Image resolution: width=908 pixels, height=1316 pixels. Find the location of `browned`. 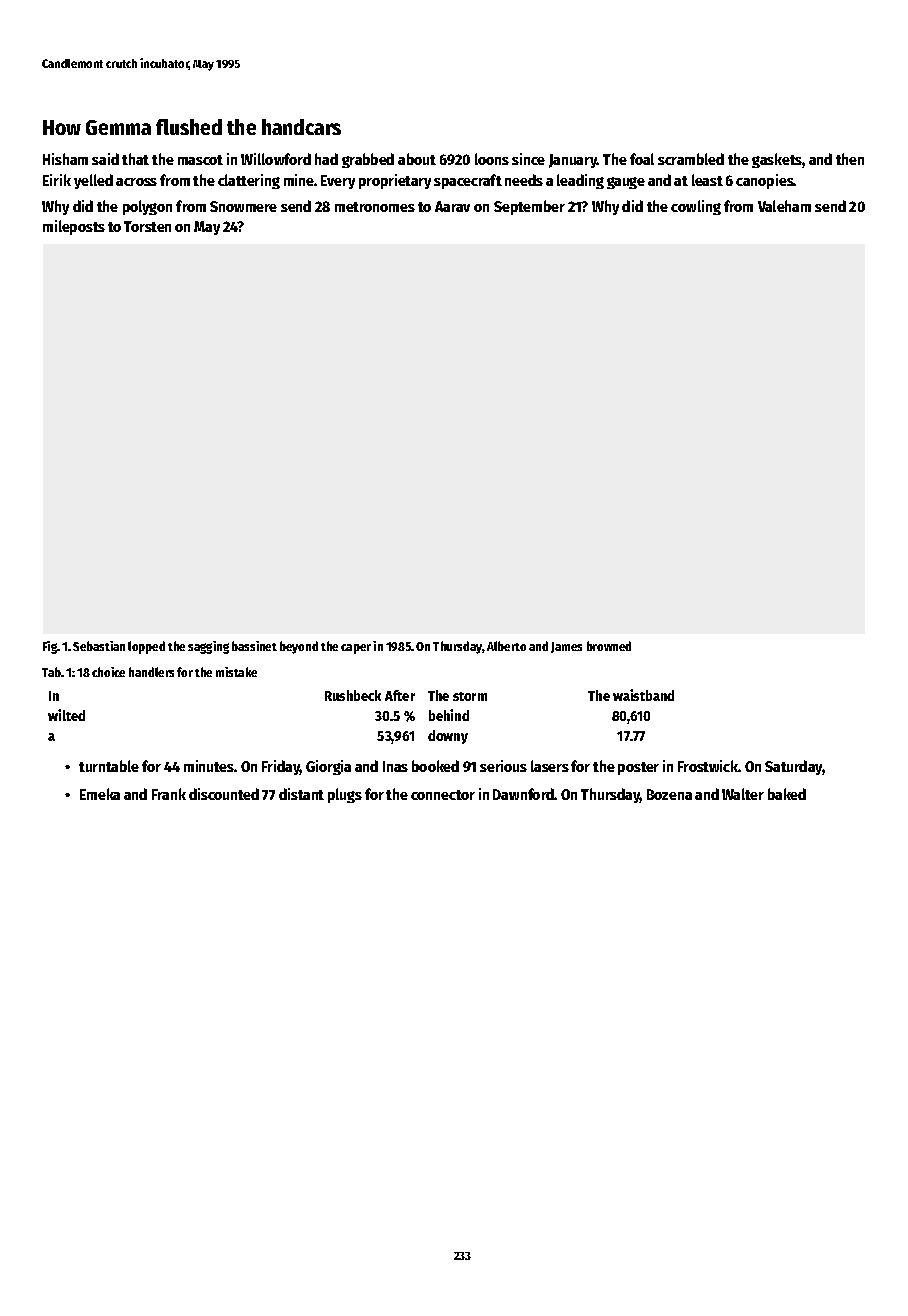

browned is located at coordinates (609, 646).
